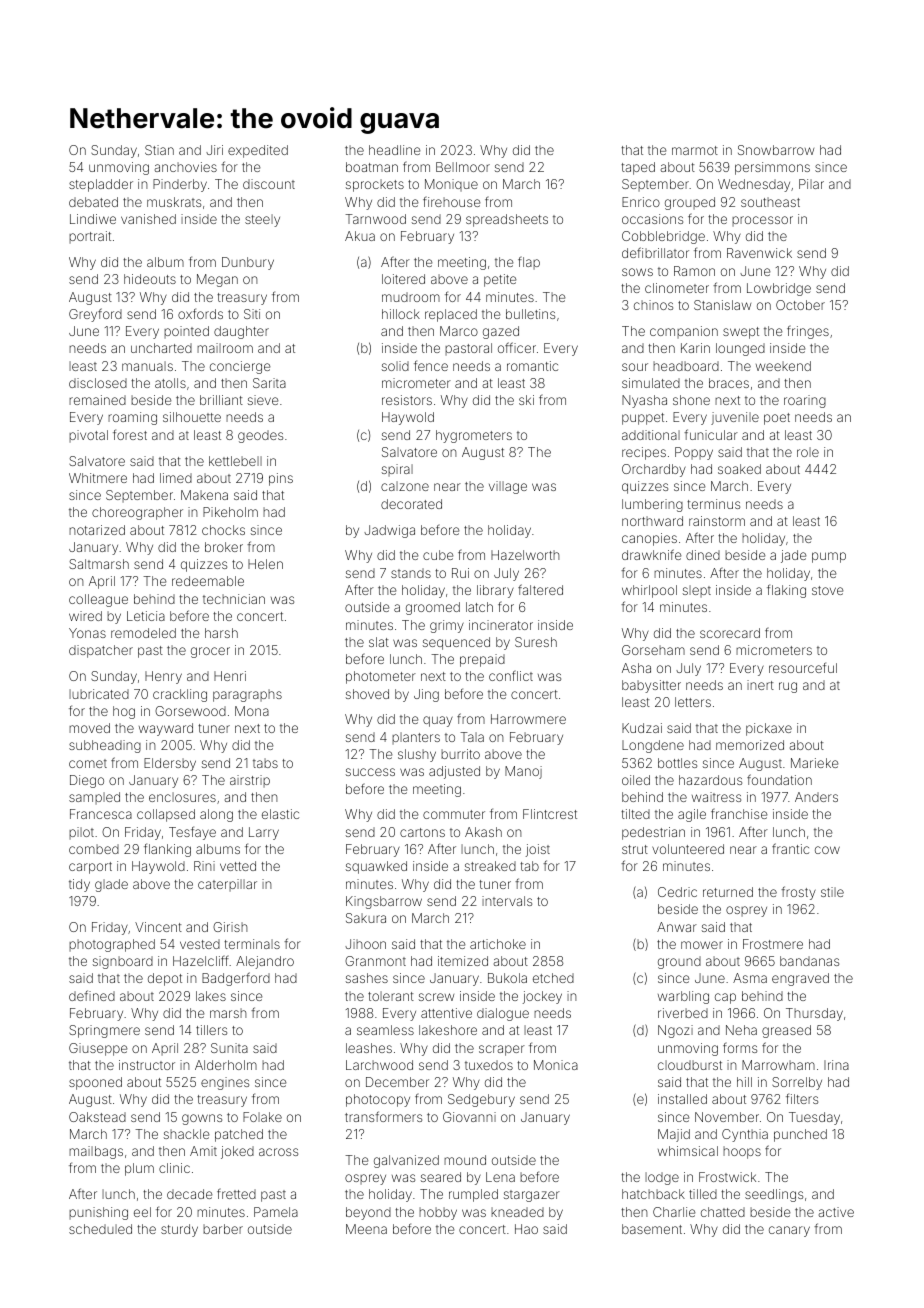 This image has height=1308, width=924. What do you see at coordinates (100, 1229) in the image?
I see `scheduled` at bounding box center [100, 1229].
